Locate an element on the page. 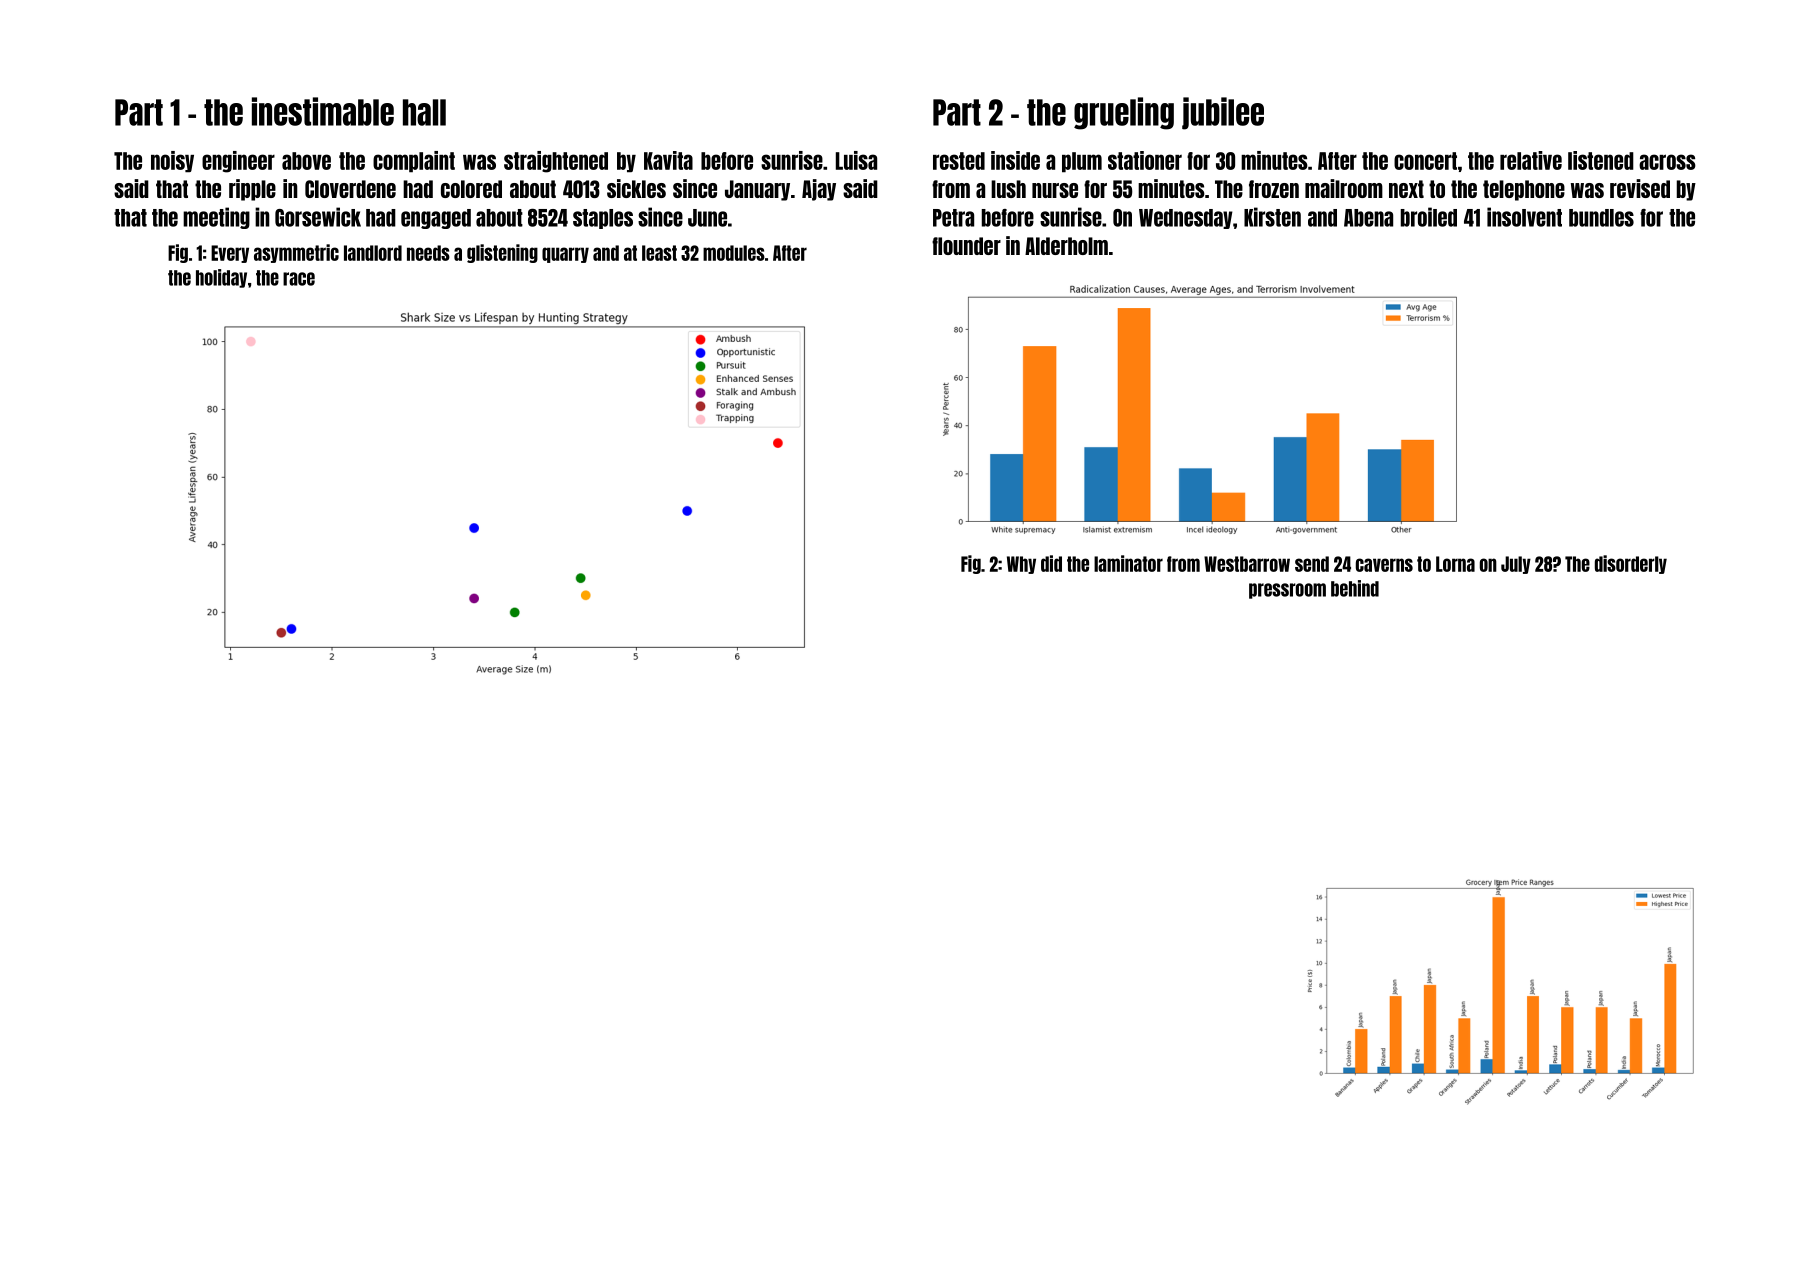 Image resolution: width=1810 pixels, height=1280 pixels. Why is located at coordinates (1021, 565).
